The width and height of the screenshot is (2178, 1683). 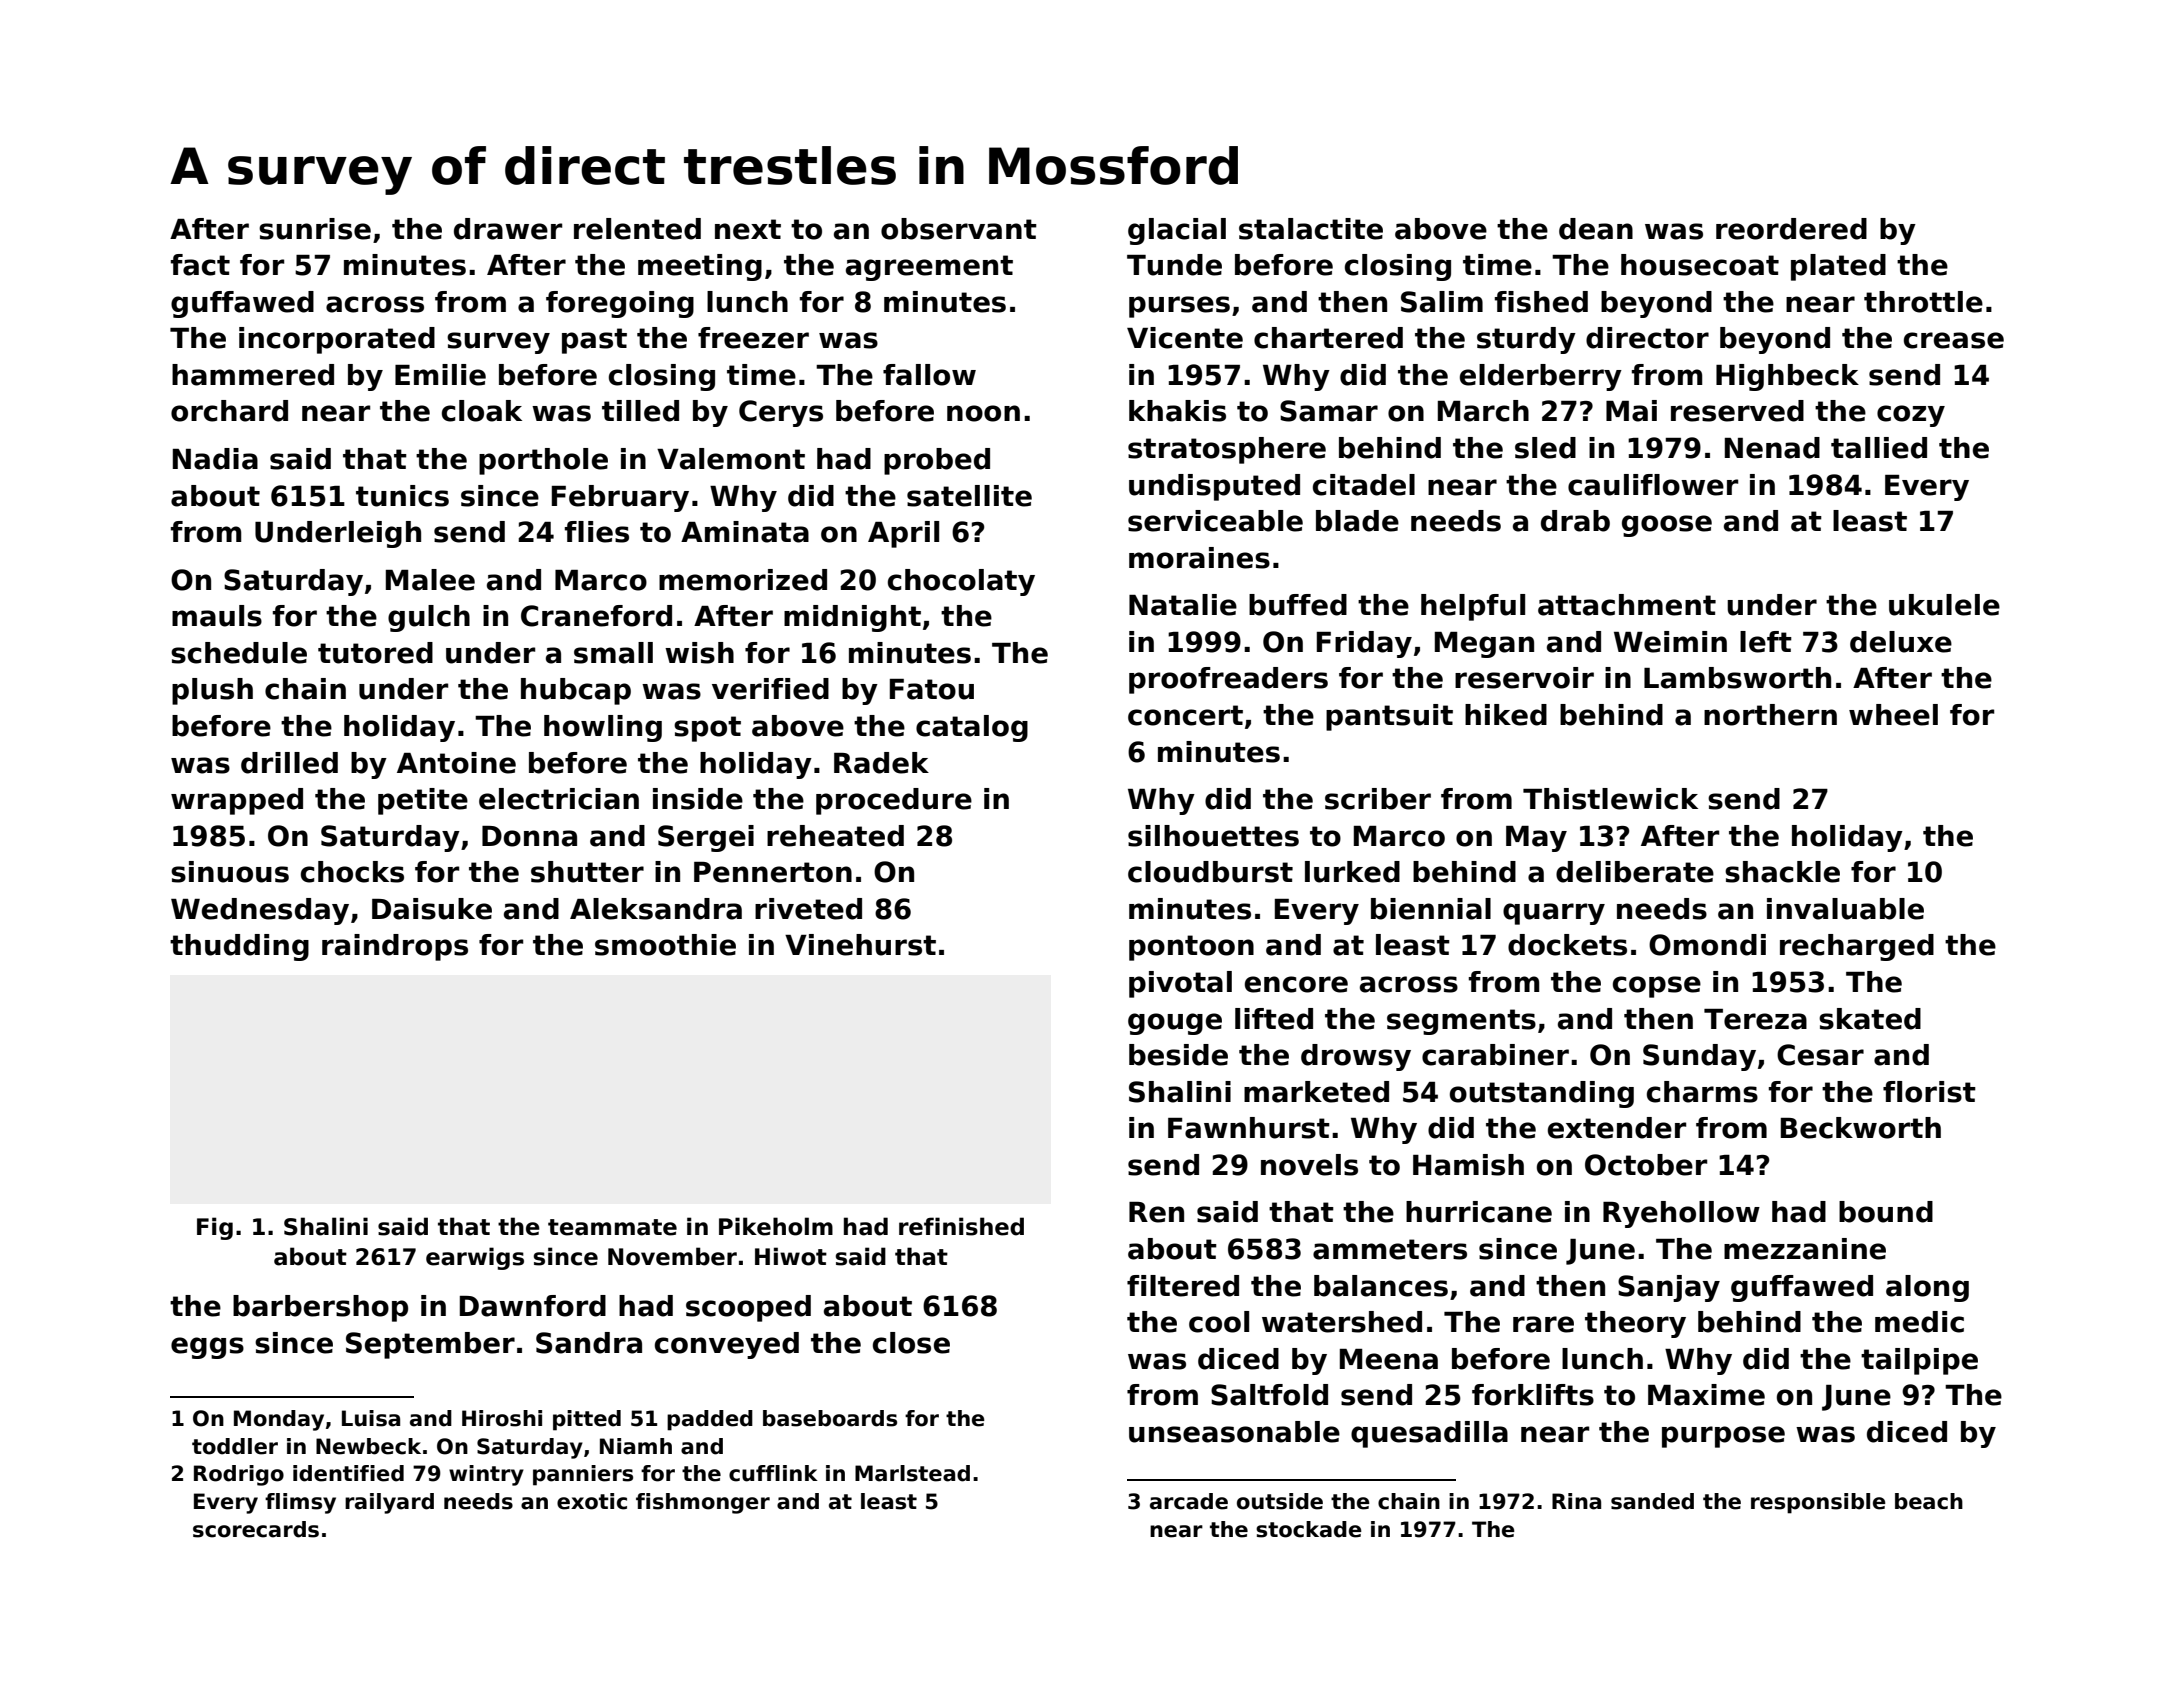 What do you see at coordinates (1234, 1432) in the screenshot?
I see `unseasonable` at bounding box center [1234, 1432].
